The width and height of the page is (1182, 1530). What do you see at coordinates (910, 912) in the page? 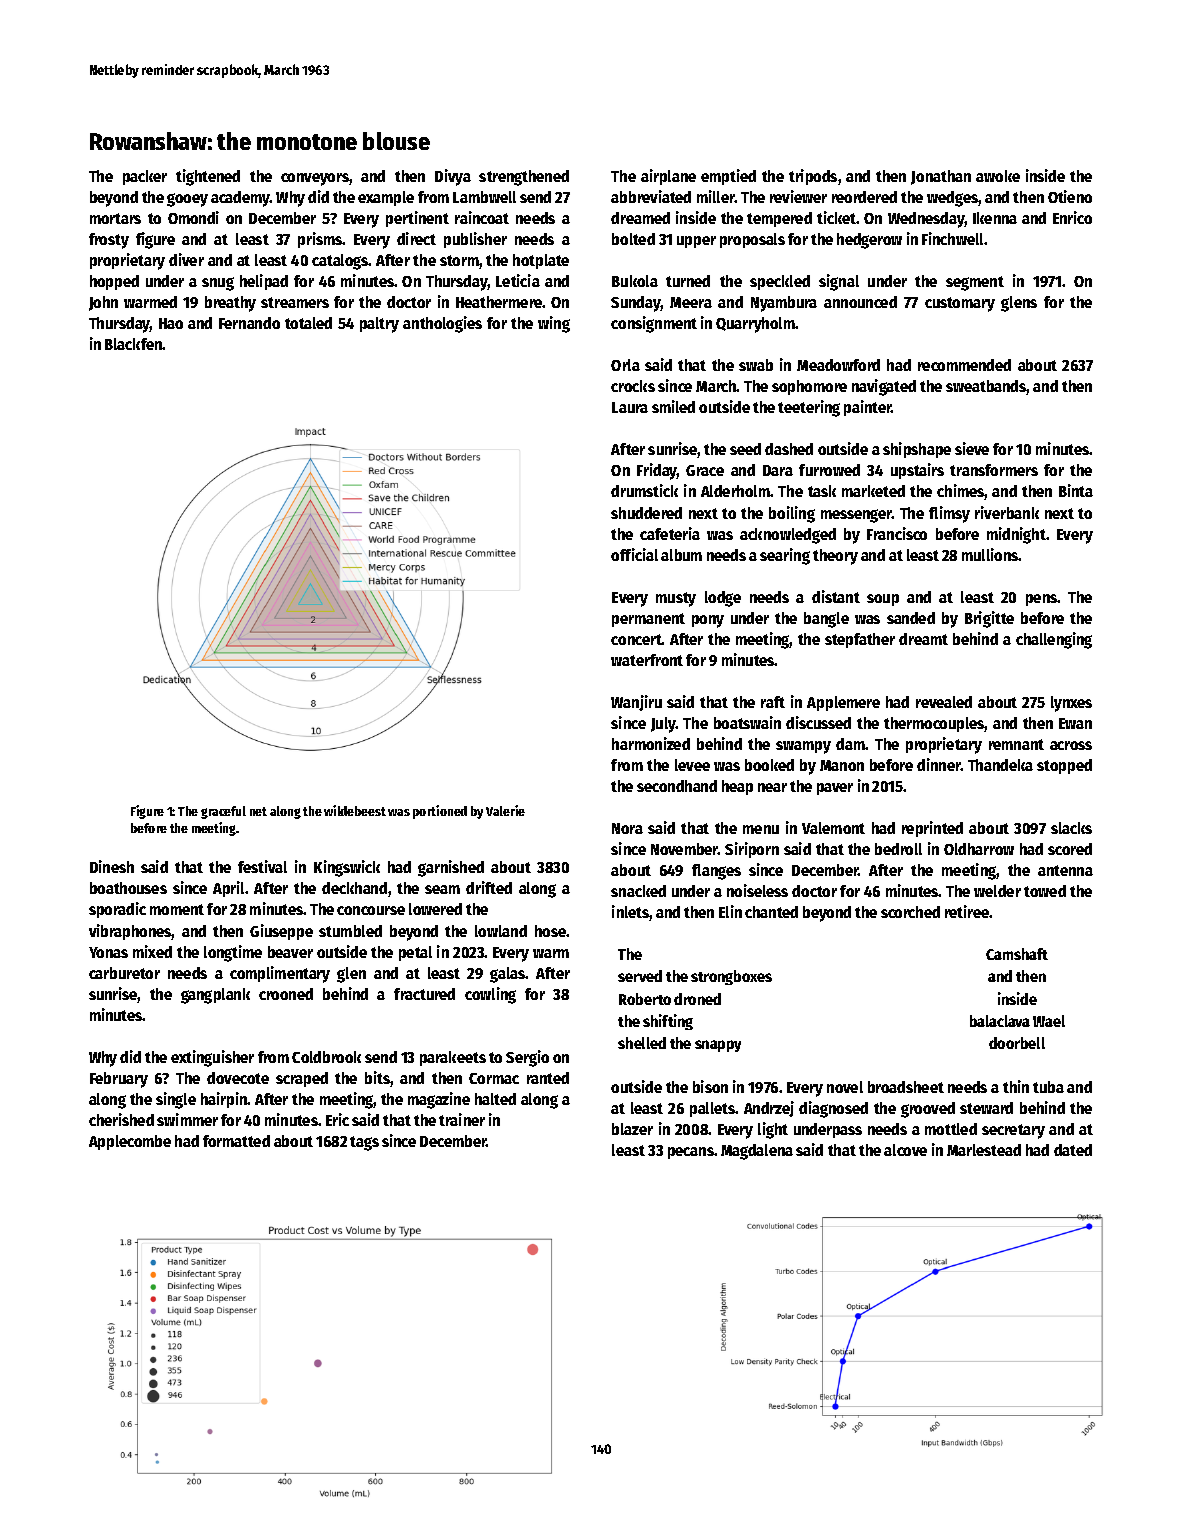
I see `scorched` at bounding box center [910, 912].
